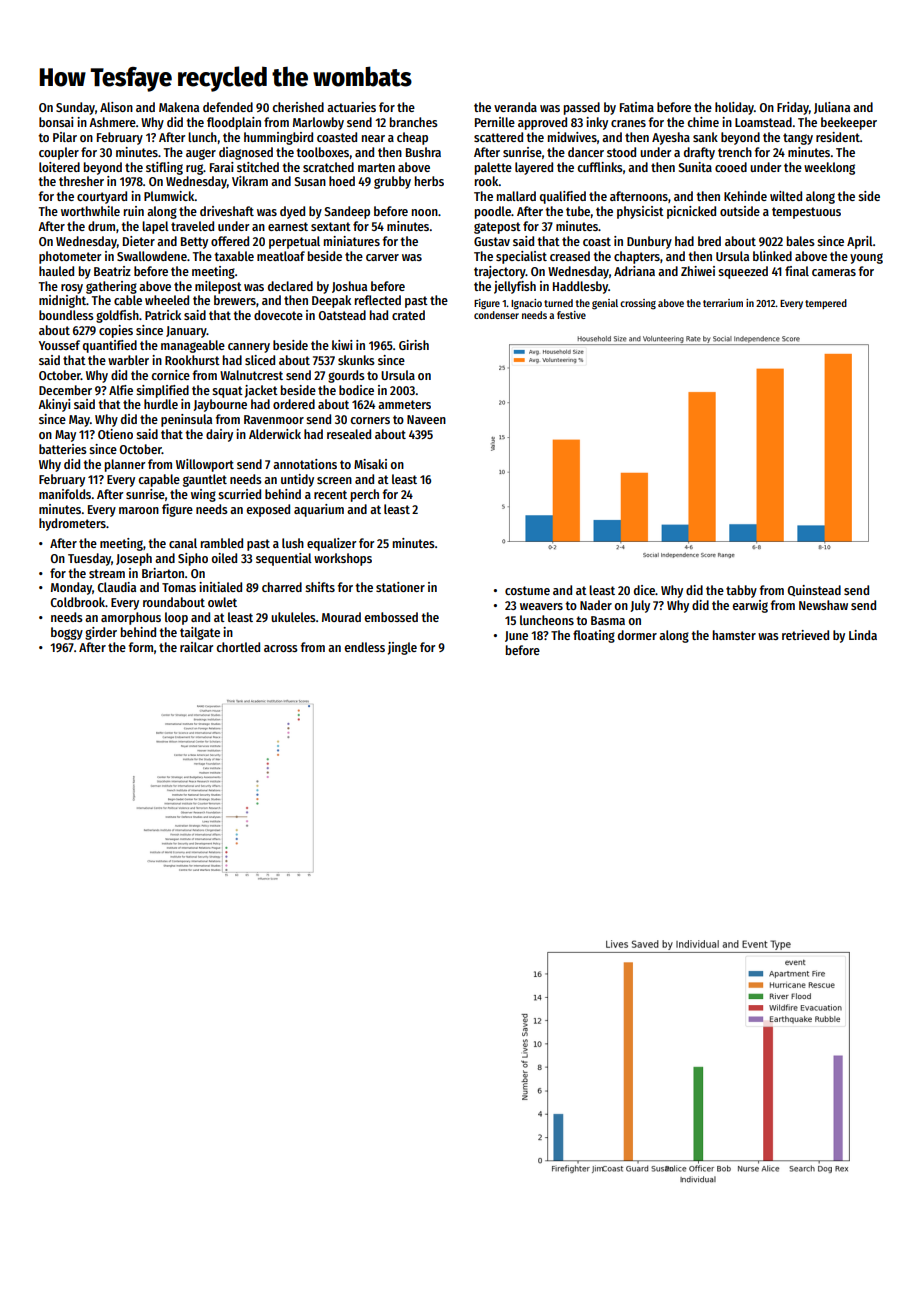  What do you see at coordinates (637, 107) in the image?
I see `Fatima` at bounding box center [637, 107].
